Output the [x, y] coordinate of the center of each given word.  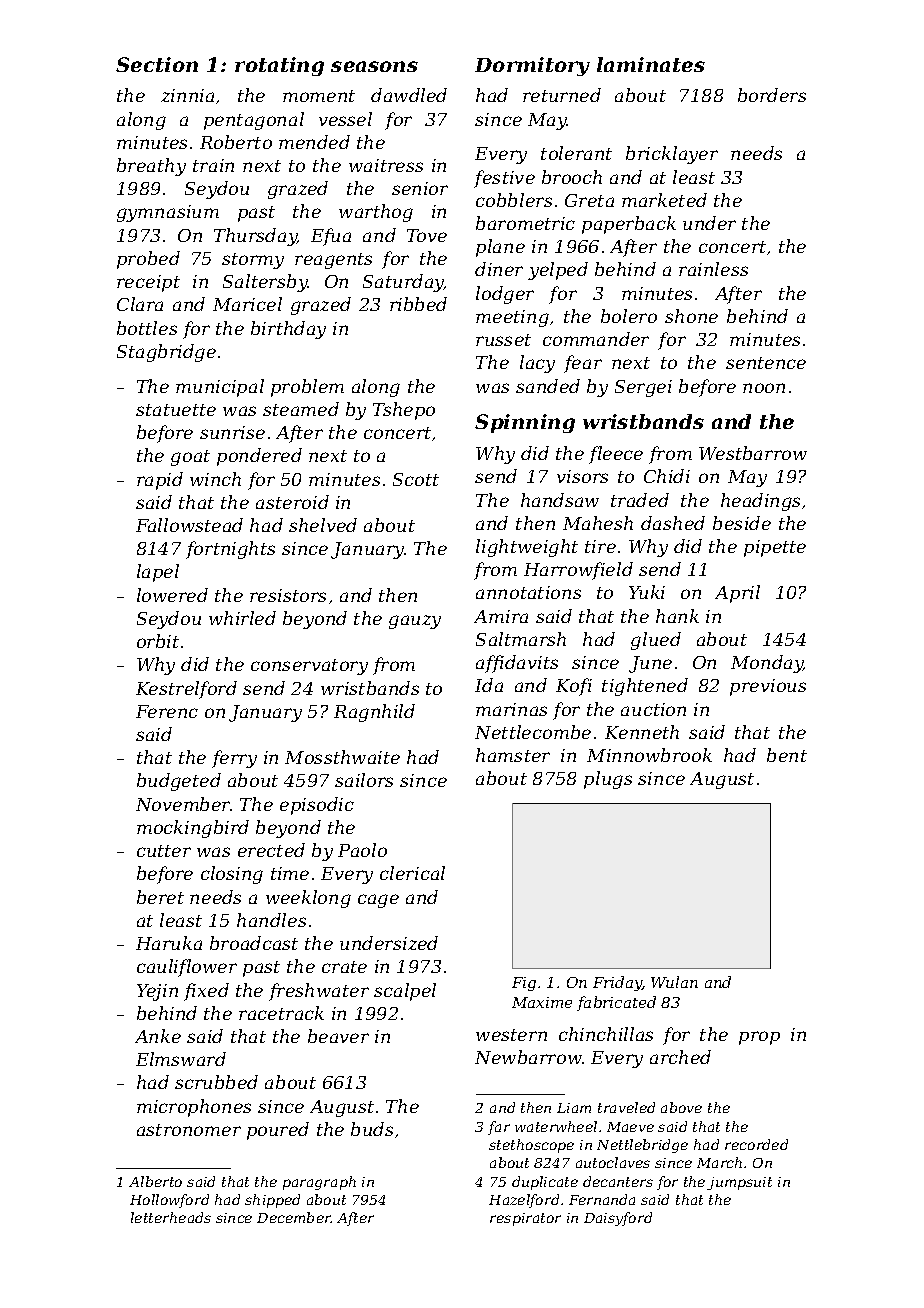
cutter [164, 851]
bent [787, 755]
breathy [151, 167]
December [294, 1217]
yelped [558, 271]
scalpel [405, 992]
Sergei [643, 388]
